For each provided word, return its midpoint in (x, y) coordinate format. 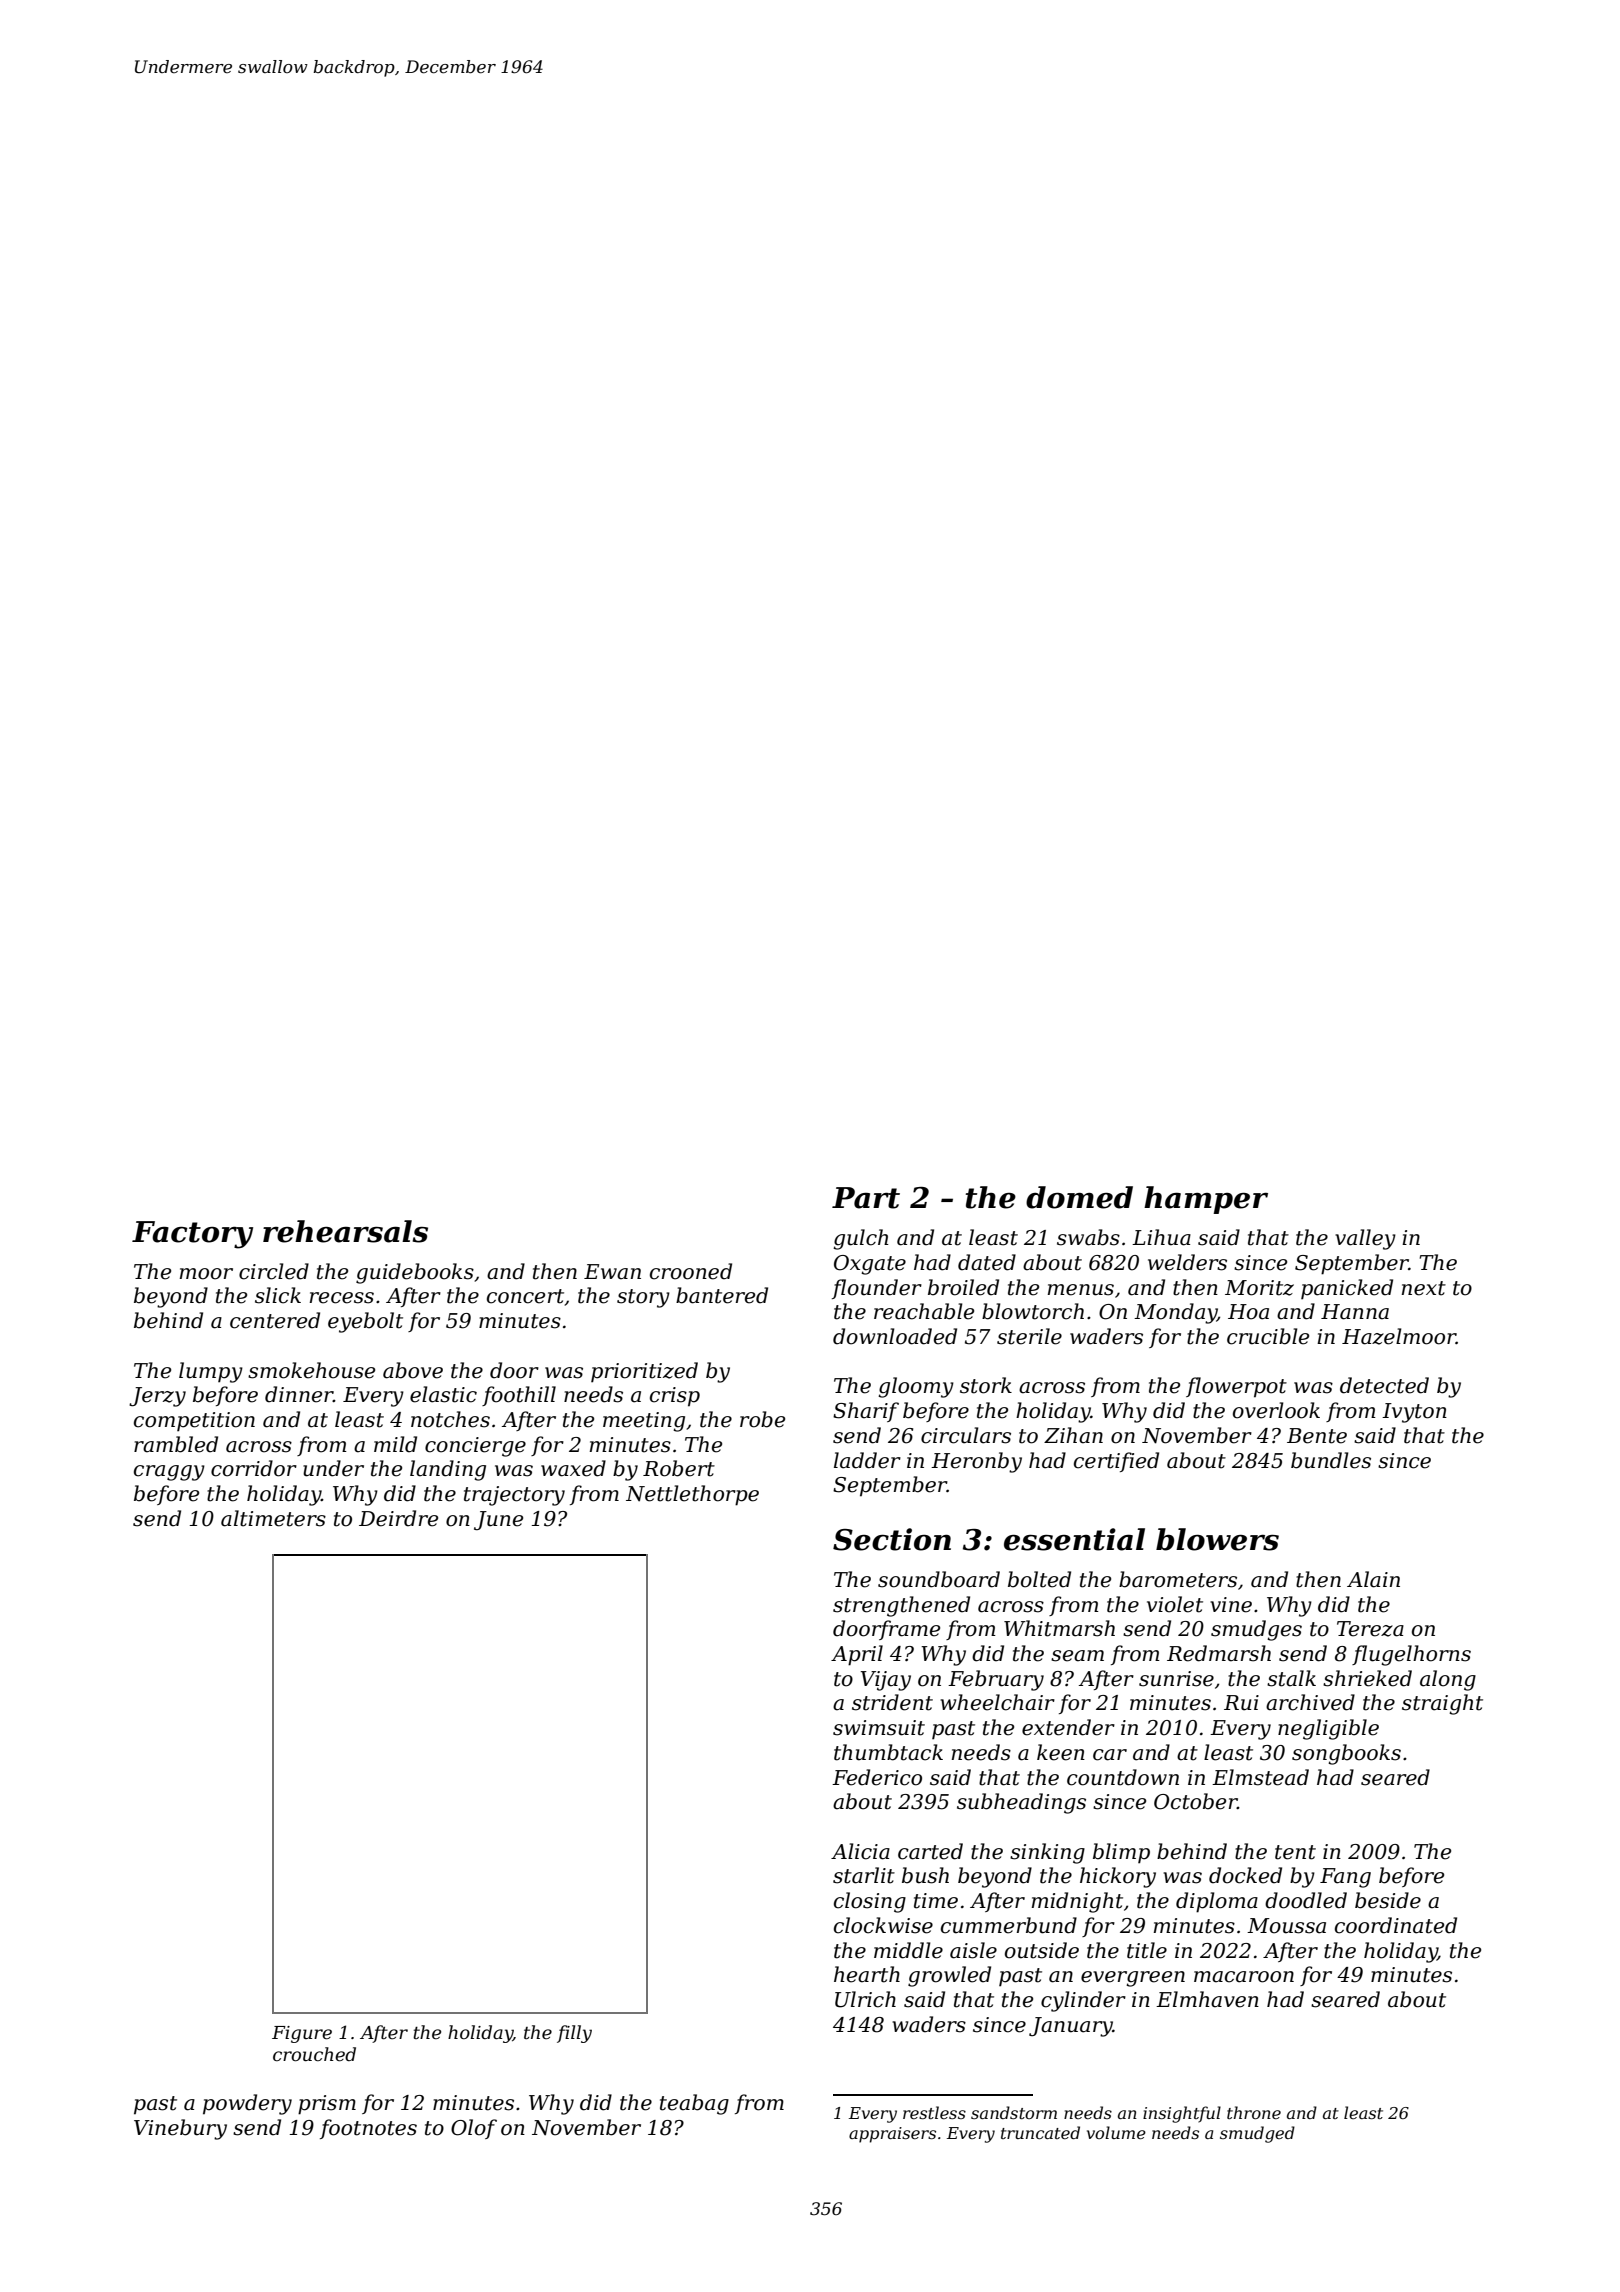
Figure (302, 2034)
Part (866, 1198)
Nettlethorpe (692, 1495)
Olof (474, 2129)
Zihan (1073, 1435)
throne (1254, 2112)
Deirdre (398, 1518)
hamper (1206, 1200)
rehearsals (345, 1231)
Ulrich (865, 1999)
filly (574, 2034)
